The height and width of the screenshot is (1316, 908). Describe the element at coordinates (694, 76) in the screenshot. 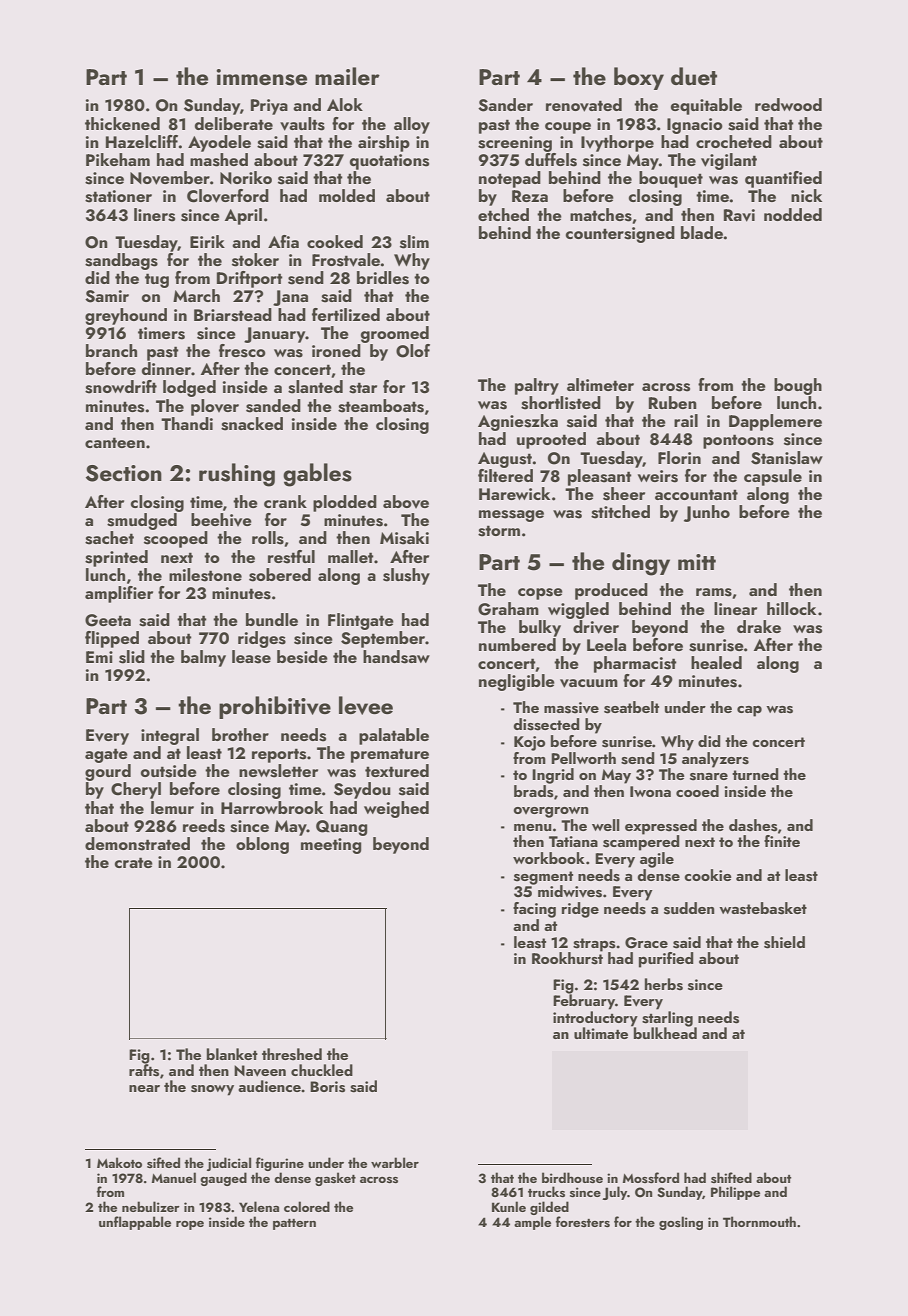

I see `duet` at that location.
